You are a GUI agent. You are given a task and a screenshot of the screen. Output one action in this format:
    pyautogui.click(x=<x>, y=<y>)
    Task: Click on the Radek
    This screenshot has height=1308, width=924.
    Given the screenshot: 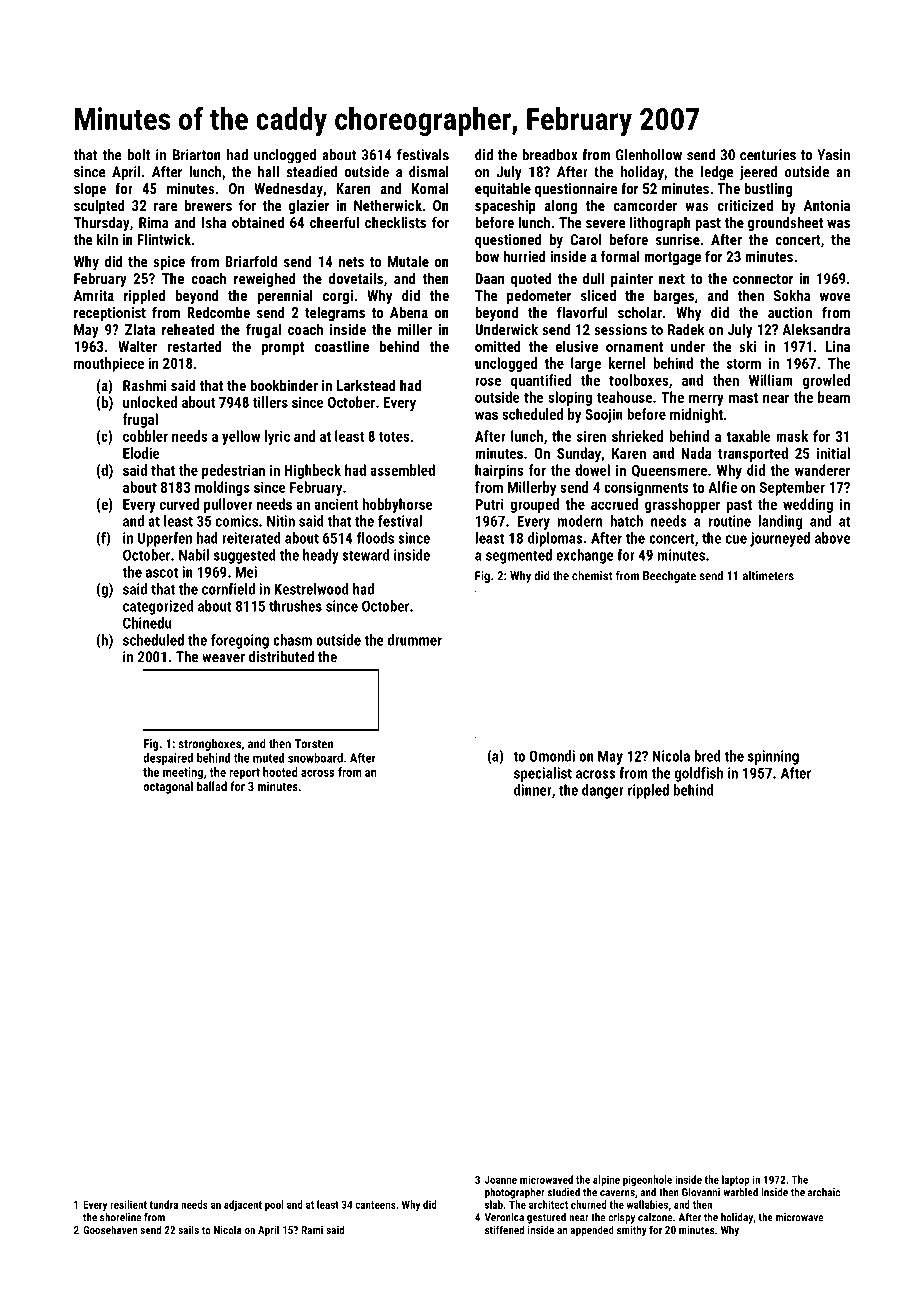 What is the action you would take?
    pyautogui.click(x=686, y=329)
